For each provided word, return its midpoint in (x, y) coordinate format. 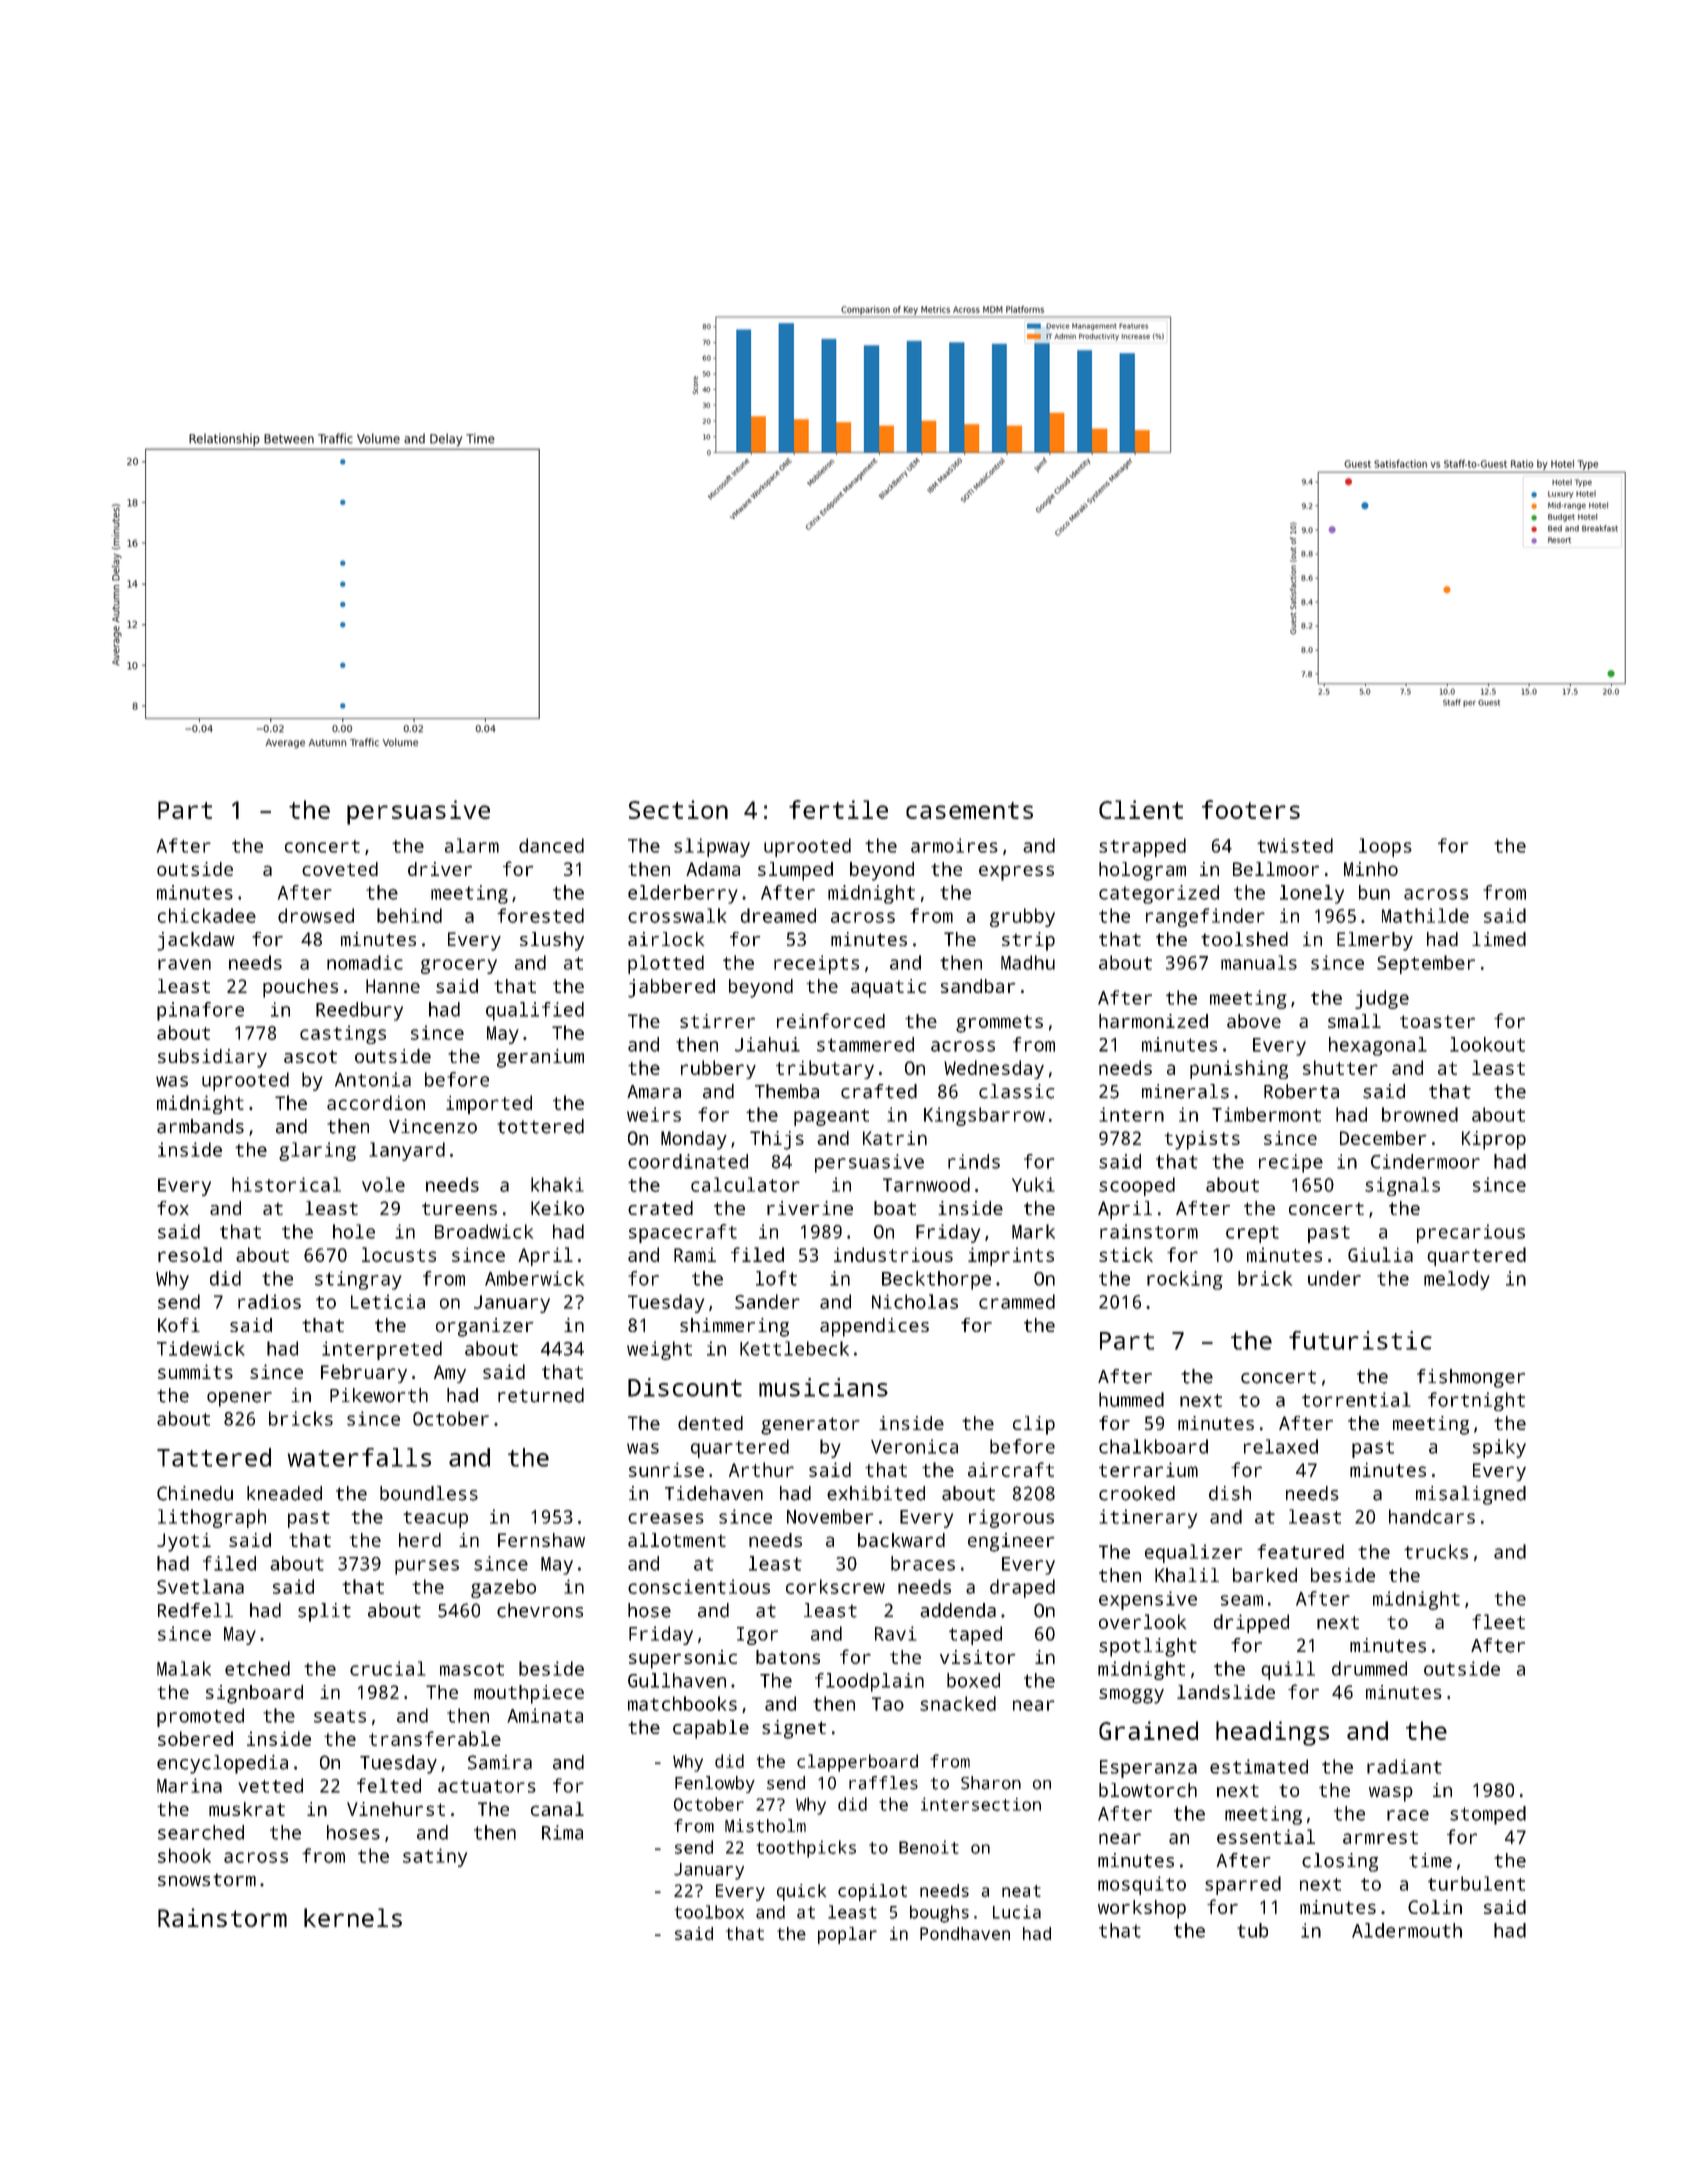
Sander (767, 1301)
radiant (1404, 1766)
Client (1141, 809)
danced (551, 845)
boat (895, 1208)
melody (1457, 1280)
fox (173, 1208)
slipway (712, 847)
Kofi (179, 1325)
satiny (435, 1857)
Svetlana (200, 1586)
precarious (1471, 1233)
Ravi (896, 1633)
